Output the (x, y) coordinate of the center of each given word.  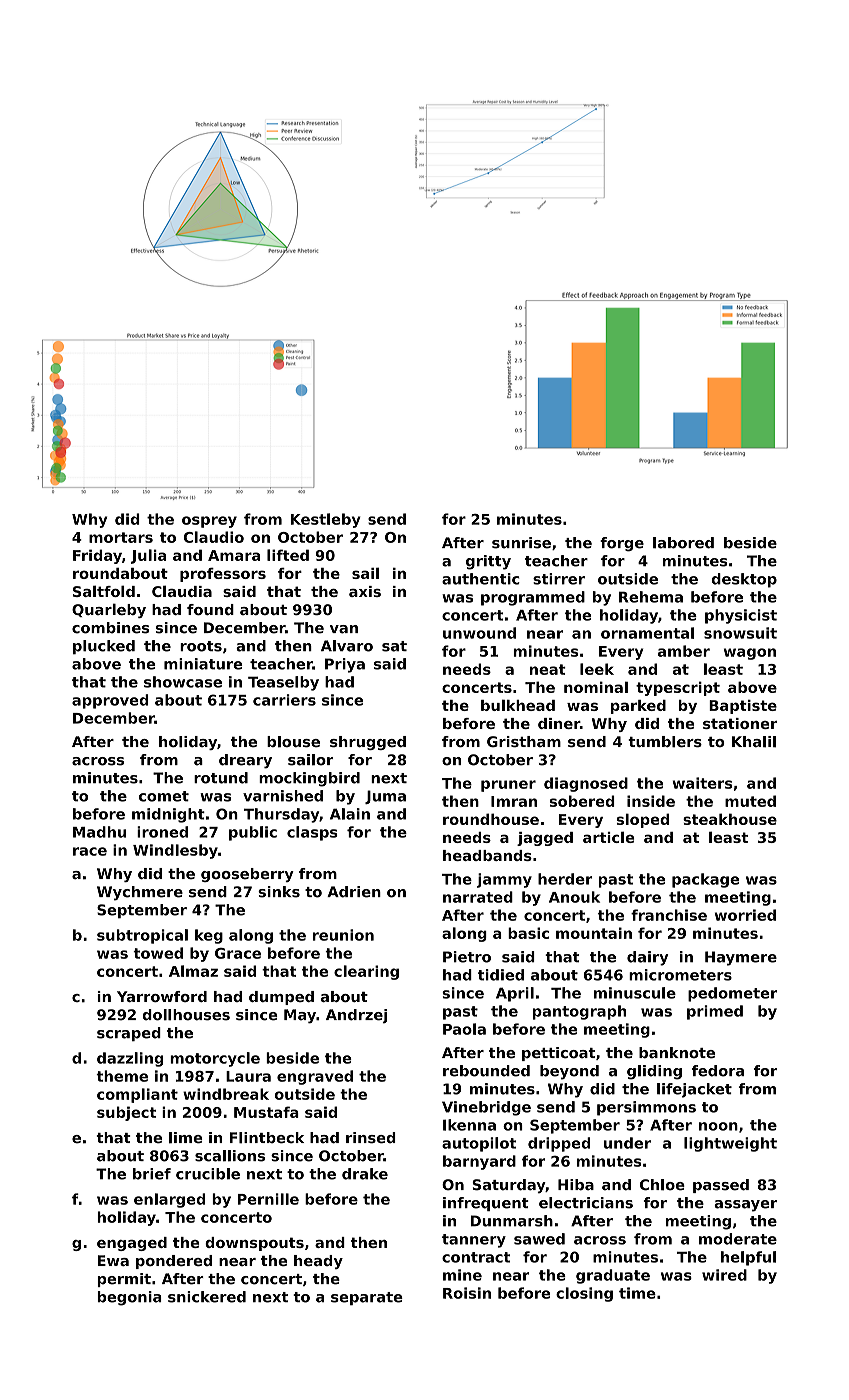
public (253, 833)
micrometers (680, 975)
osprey (209, 522)
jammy (504, 880)
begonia (129, 1298)
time (637, 1293)
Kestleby (326, 520)
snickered (207, 1297)
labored (683, 543)
